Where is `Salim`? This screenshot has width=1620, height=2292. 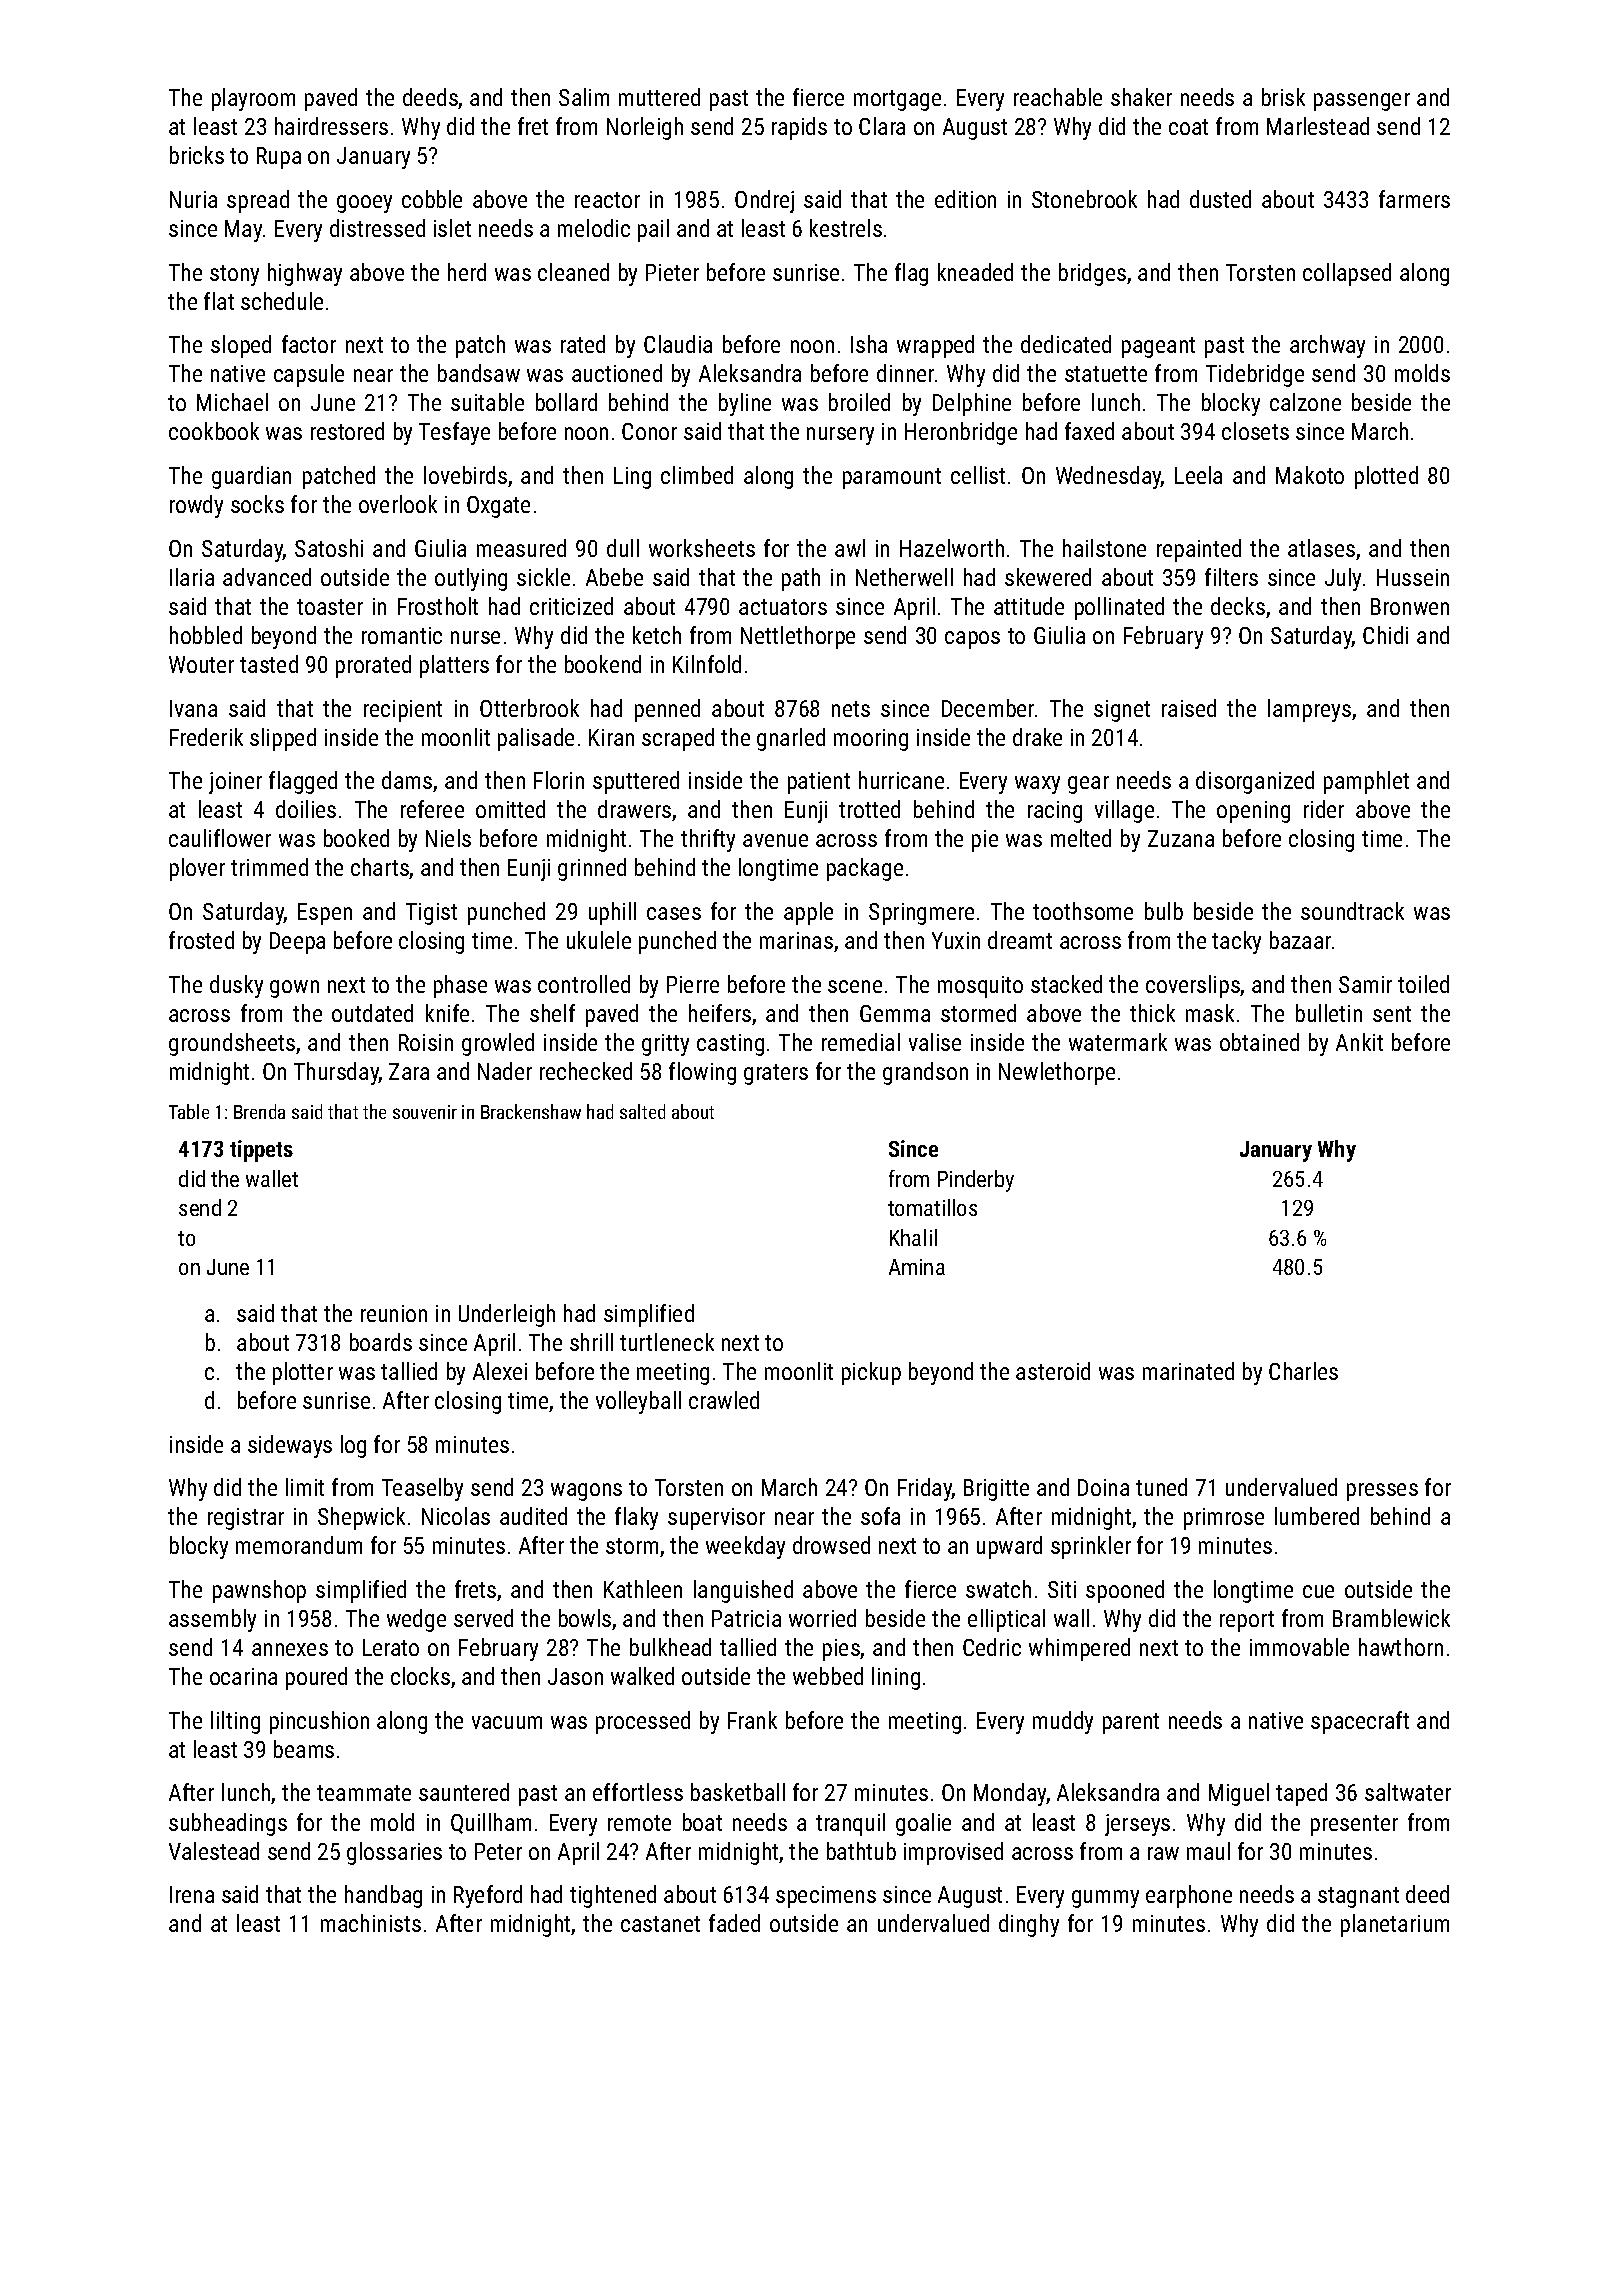 Salim is located at coordinates (584, 97).
